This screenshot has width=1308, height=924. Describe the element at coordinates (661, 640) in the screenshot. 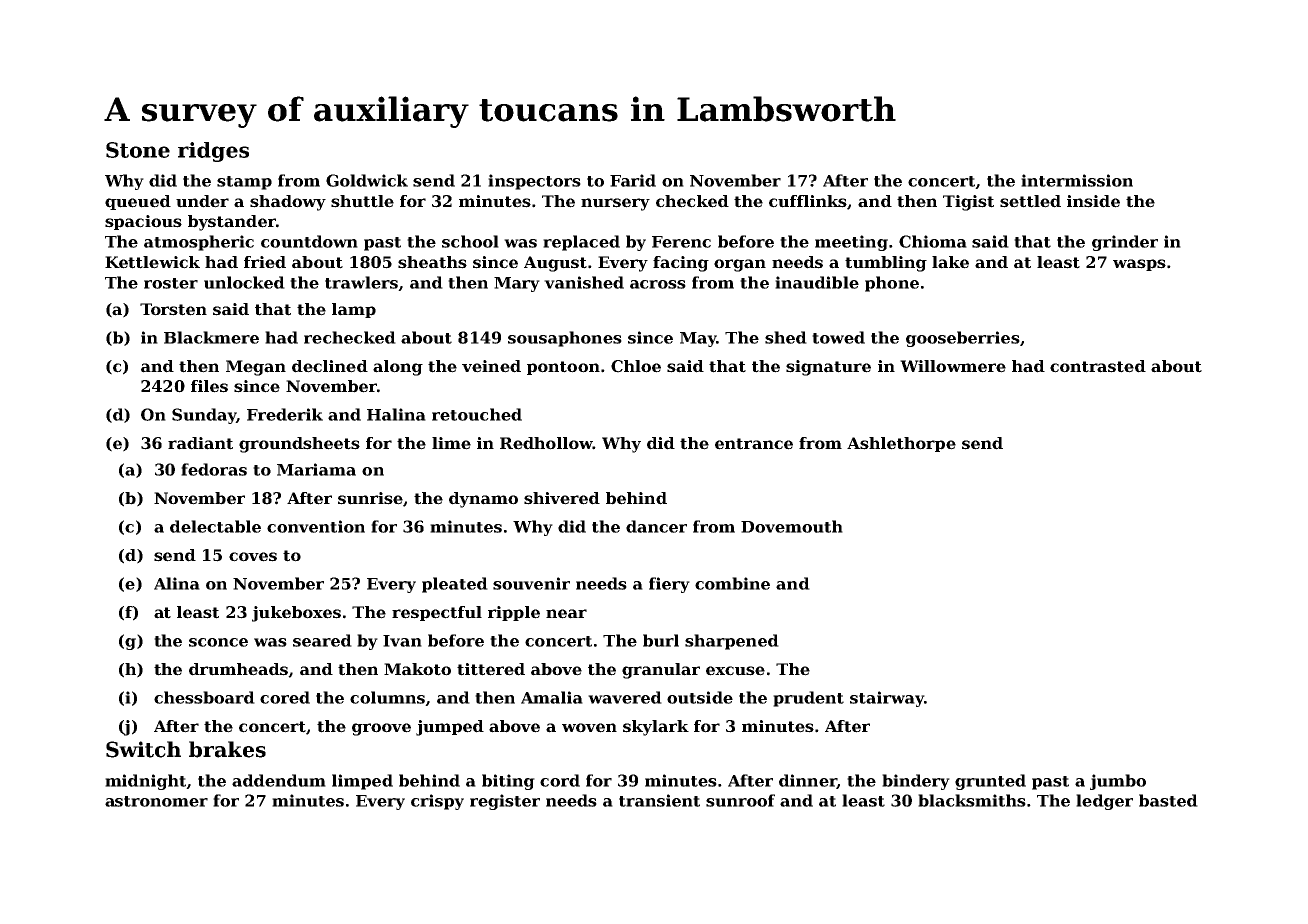

I see `burl` at that location.
